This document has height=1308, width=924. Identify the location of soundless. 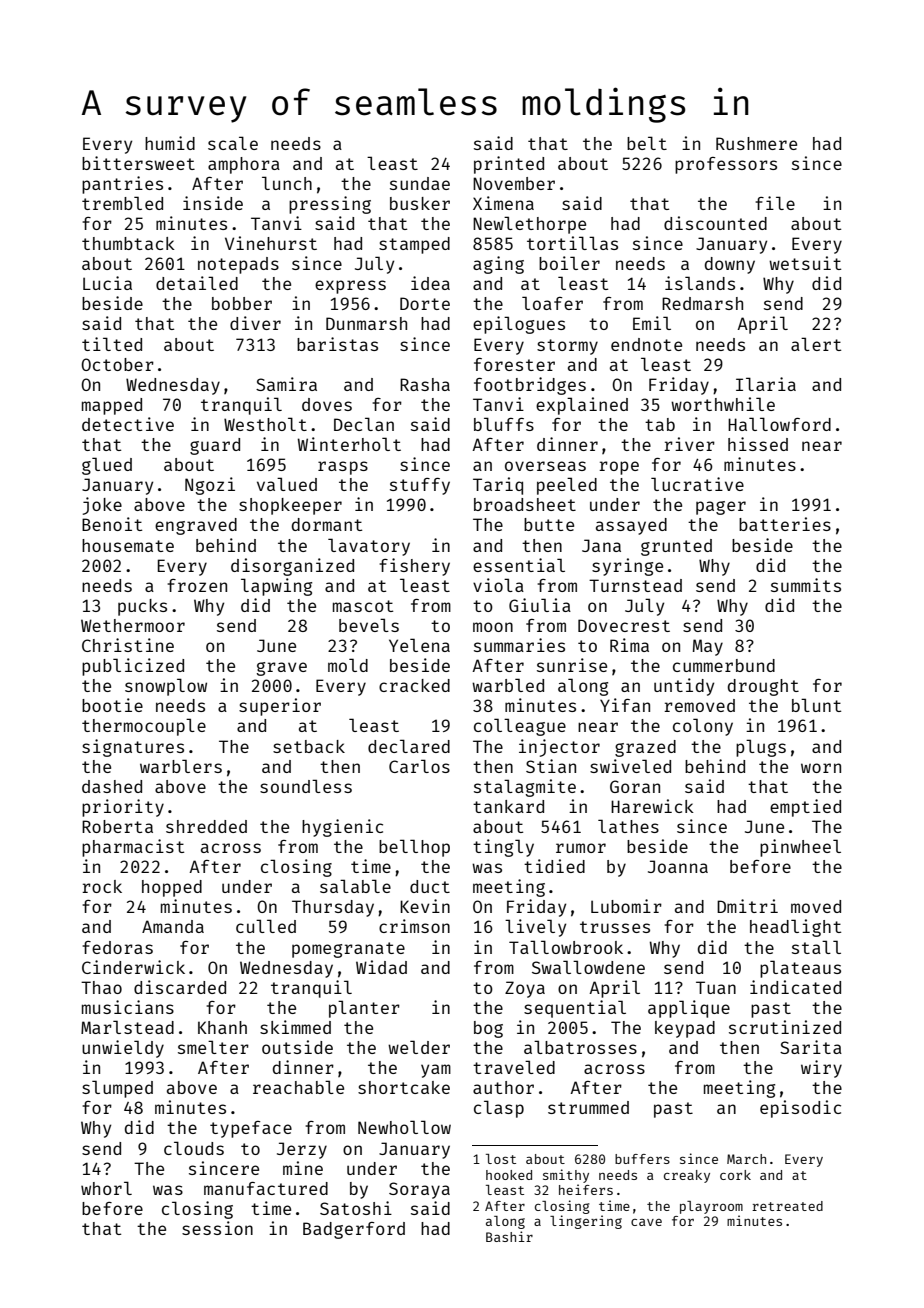
(306, 786).
